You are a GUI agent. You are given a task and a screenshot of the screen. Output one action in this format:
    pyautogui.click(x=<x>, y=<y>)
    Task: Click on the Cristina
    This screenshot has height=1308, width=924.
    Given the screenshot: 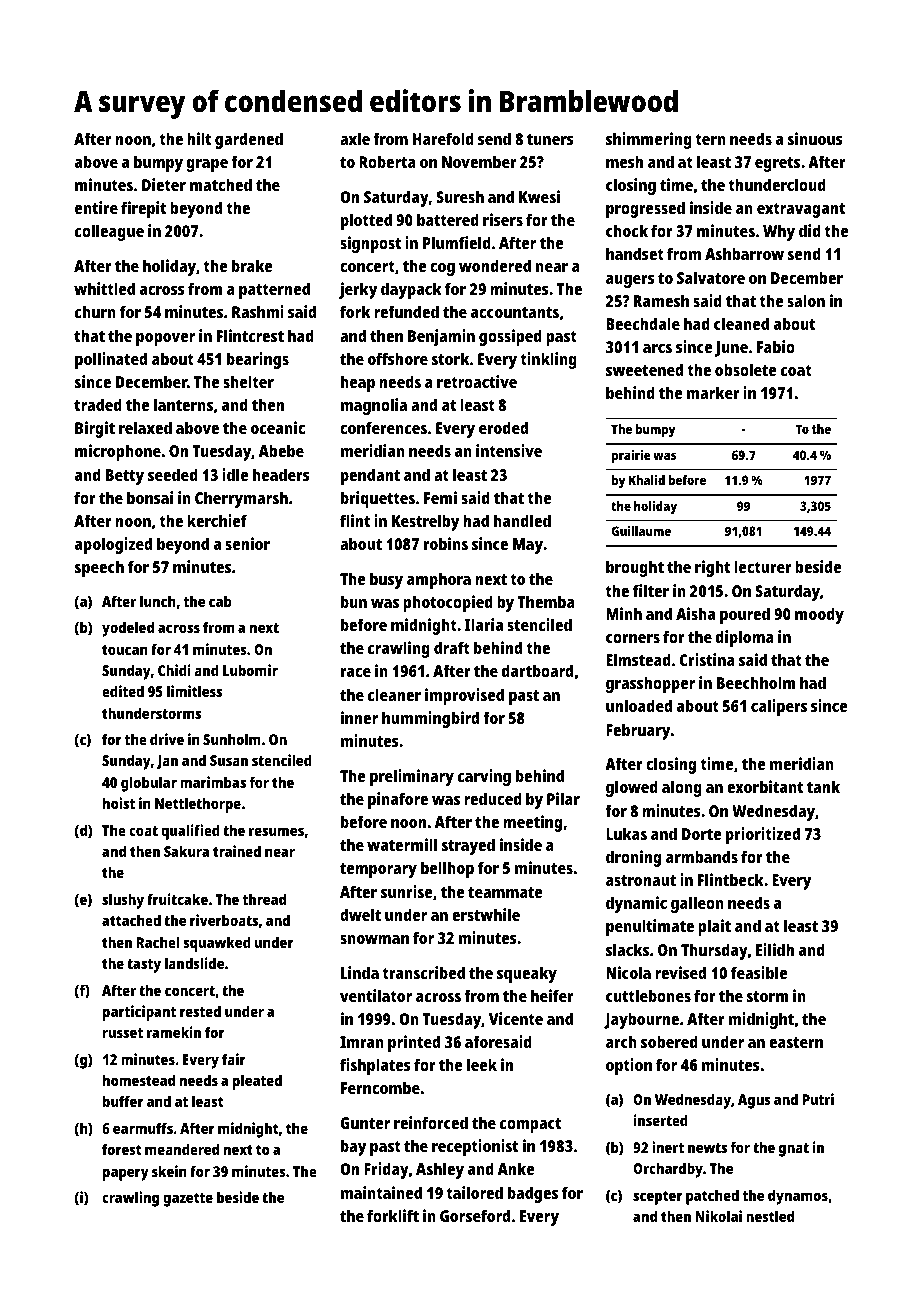 What is the action you would take?
    pyautogui.click(x=707, y=659)
